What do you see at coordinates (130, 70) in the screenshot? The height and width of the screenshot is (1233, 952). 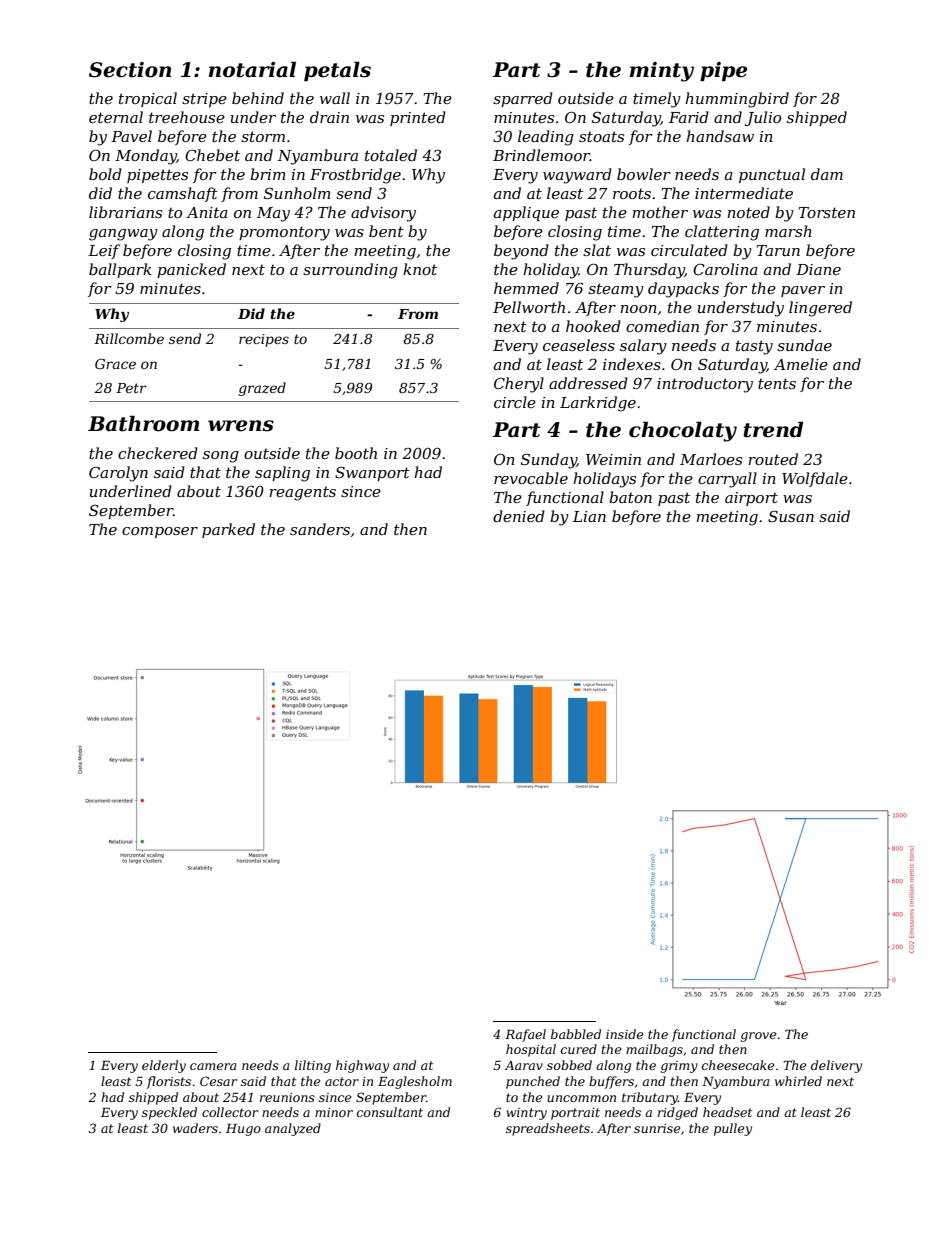 I see `Section` at bounding box center [130, 70].
